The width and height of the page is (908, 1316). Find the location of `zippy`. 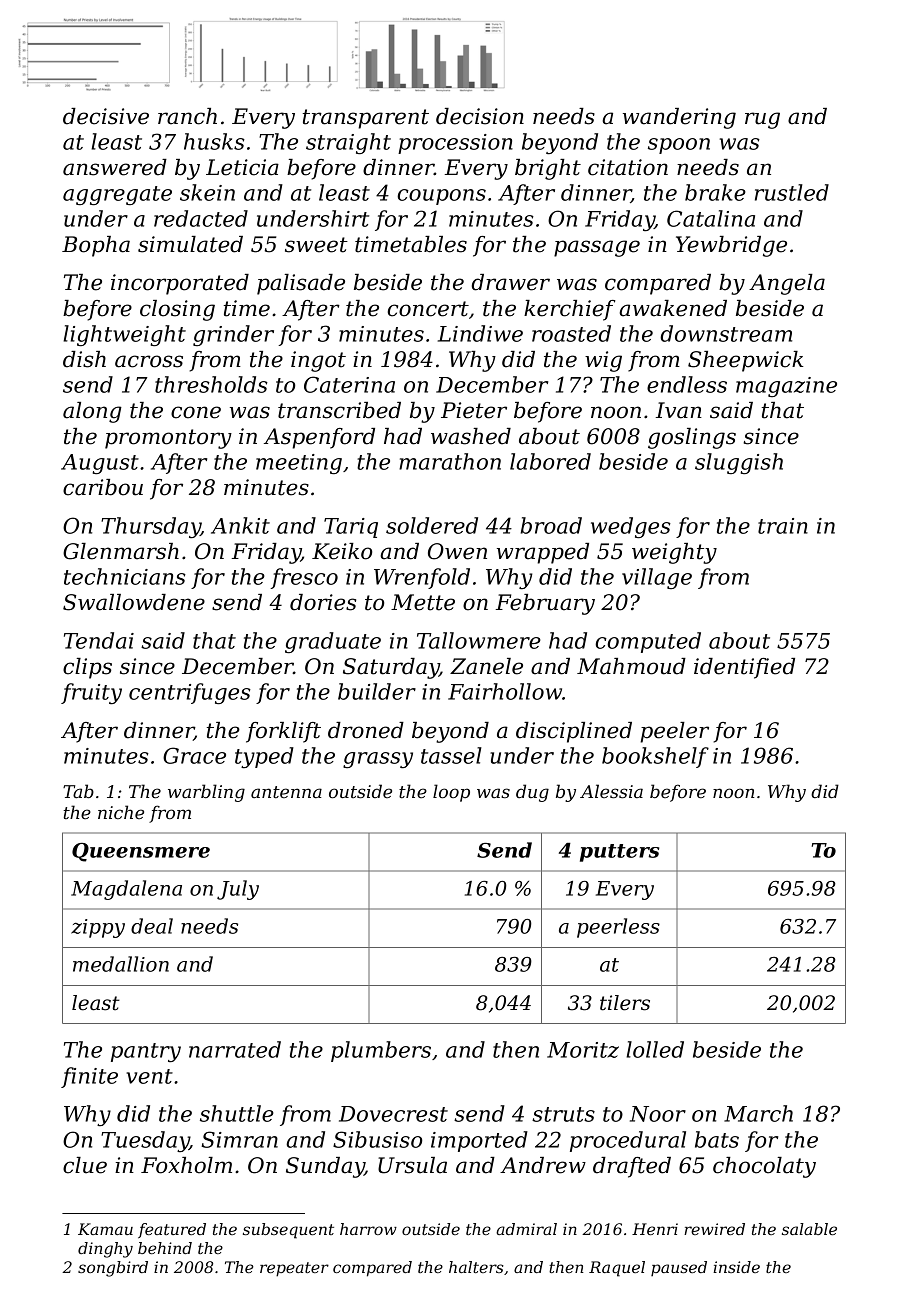

zippy is located at coordinates (98, 928).
